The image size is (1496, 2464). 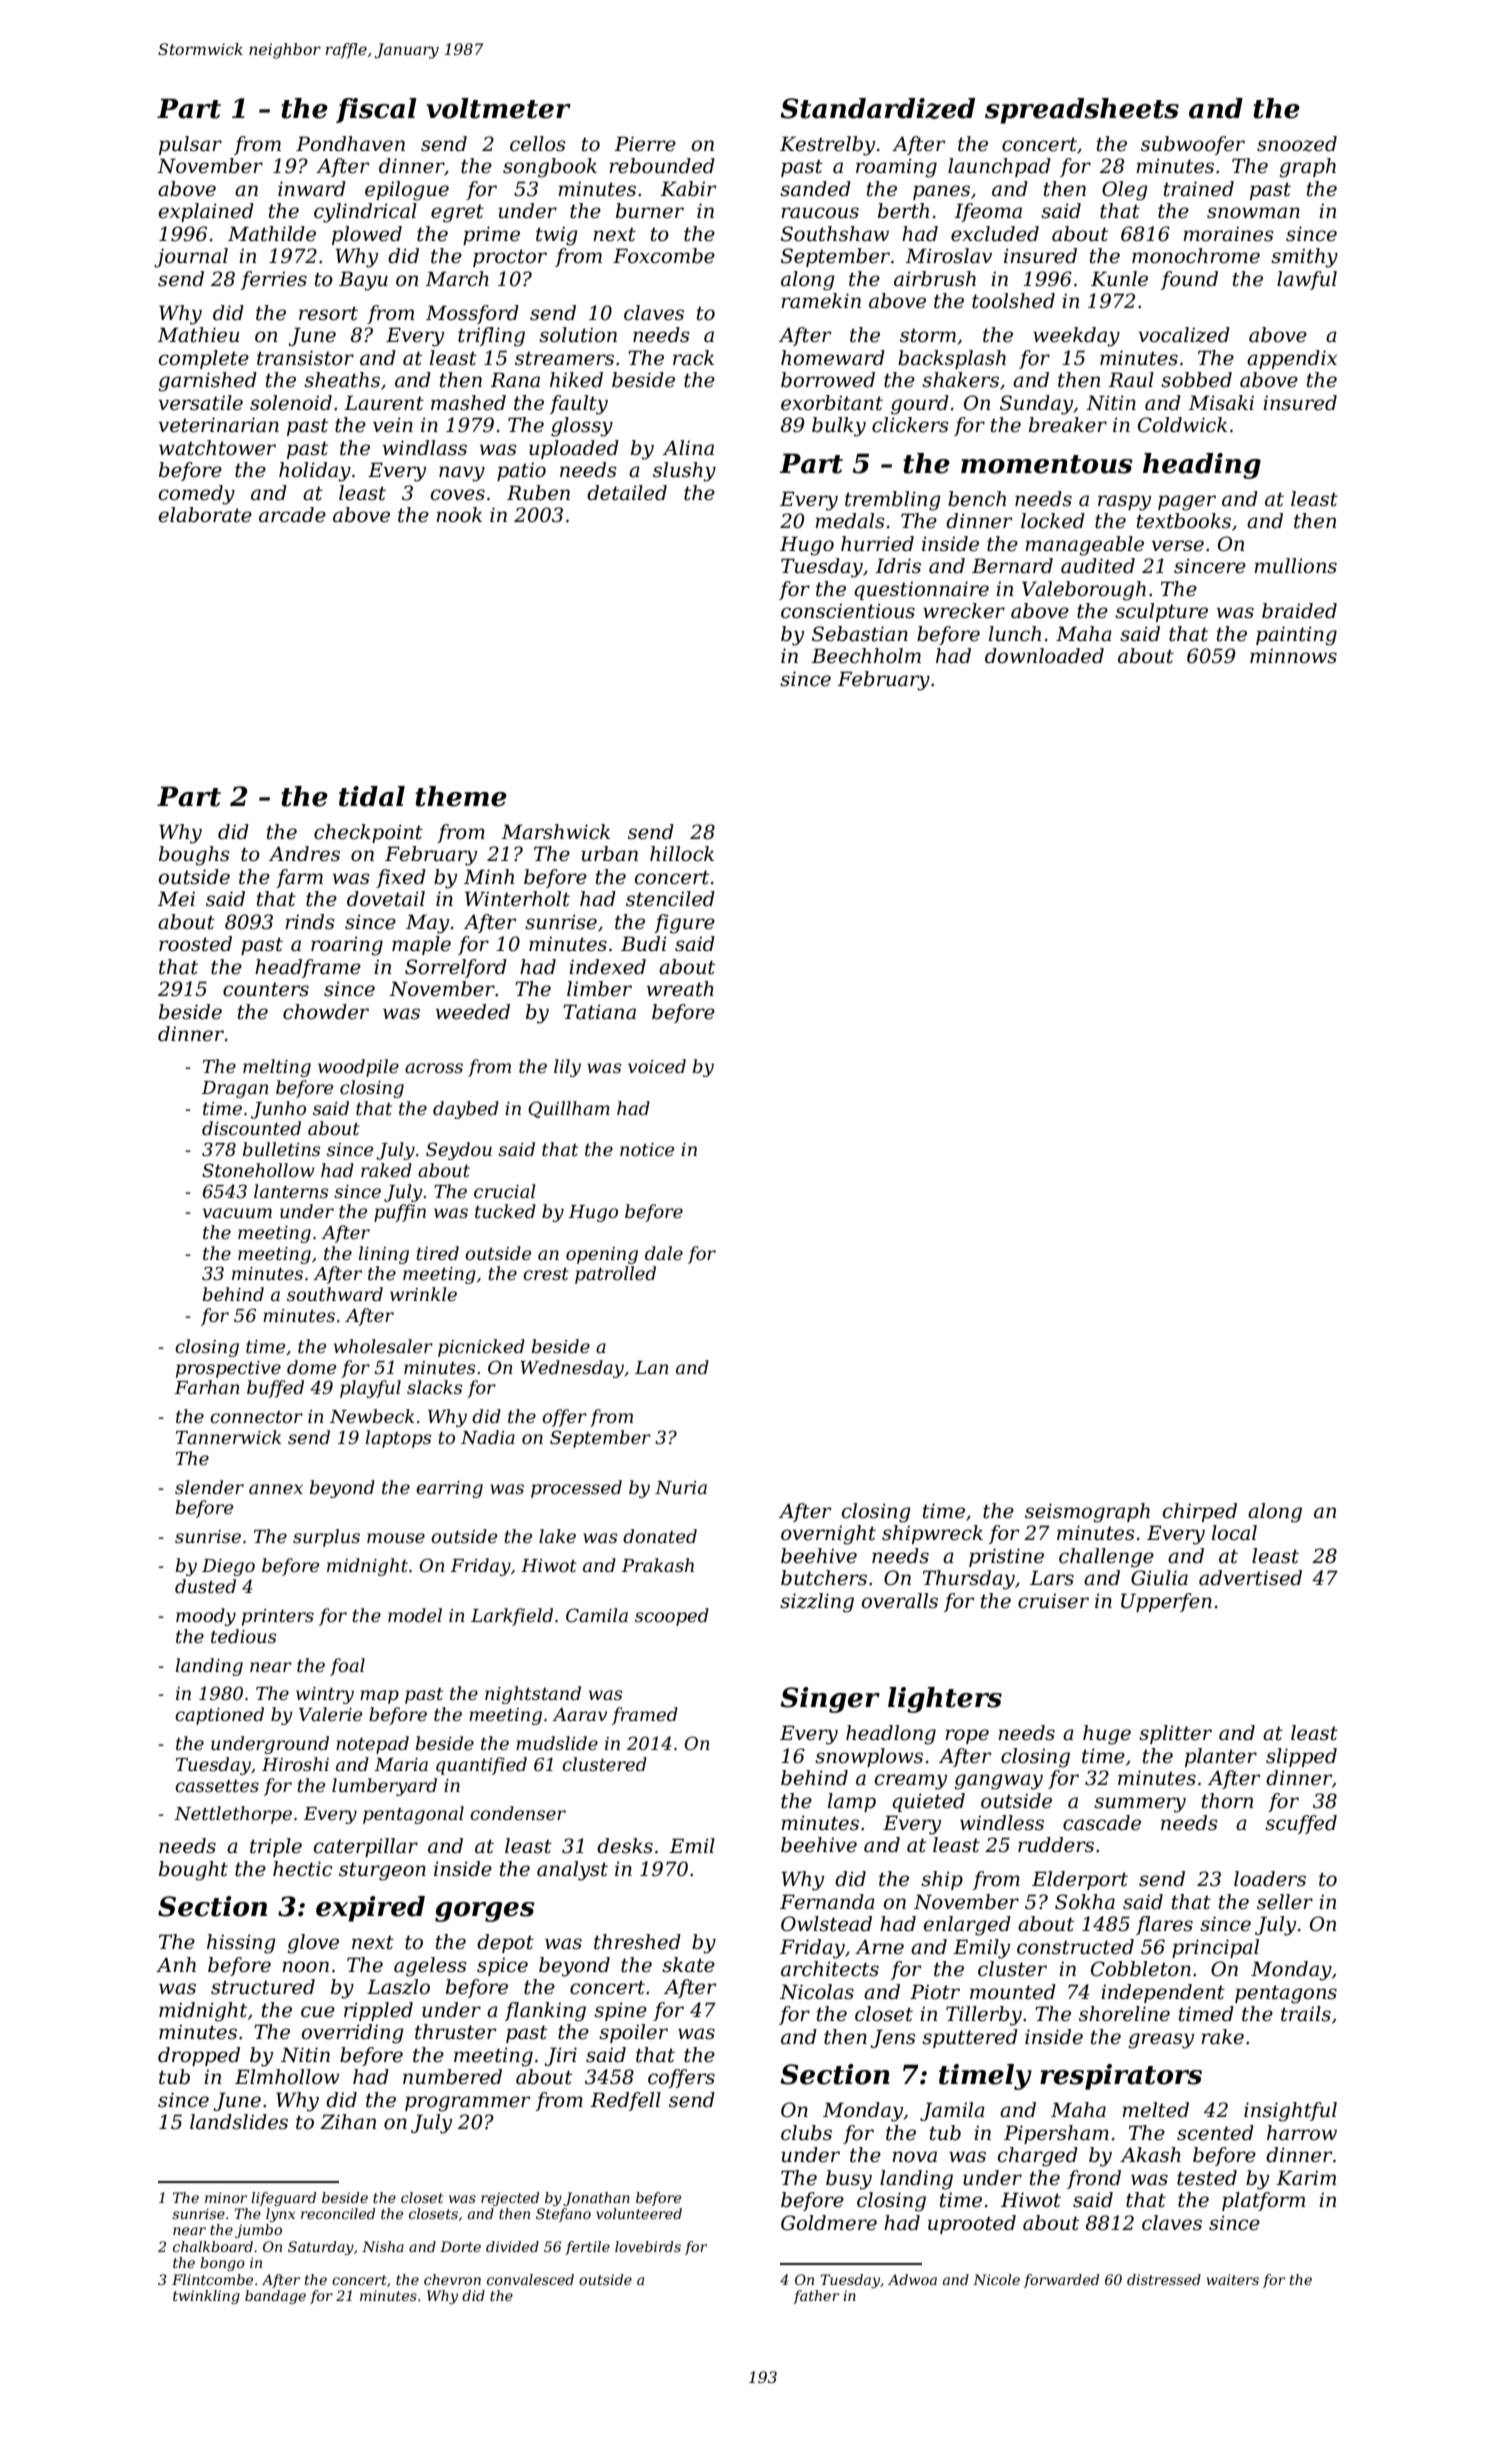 I want to click on chevron, so click(x=452, y=2279).
